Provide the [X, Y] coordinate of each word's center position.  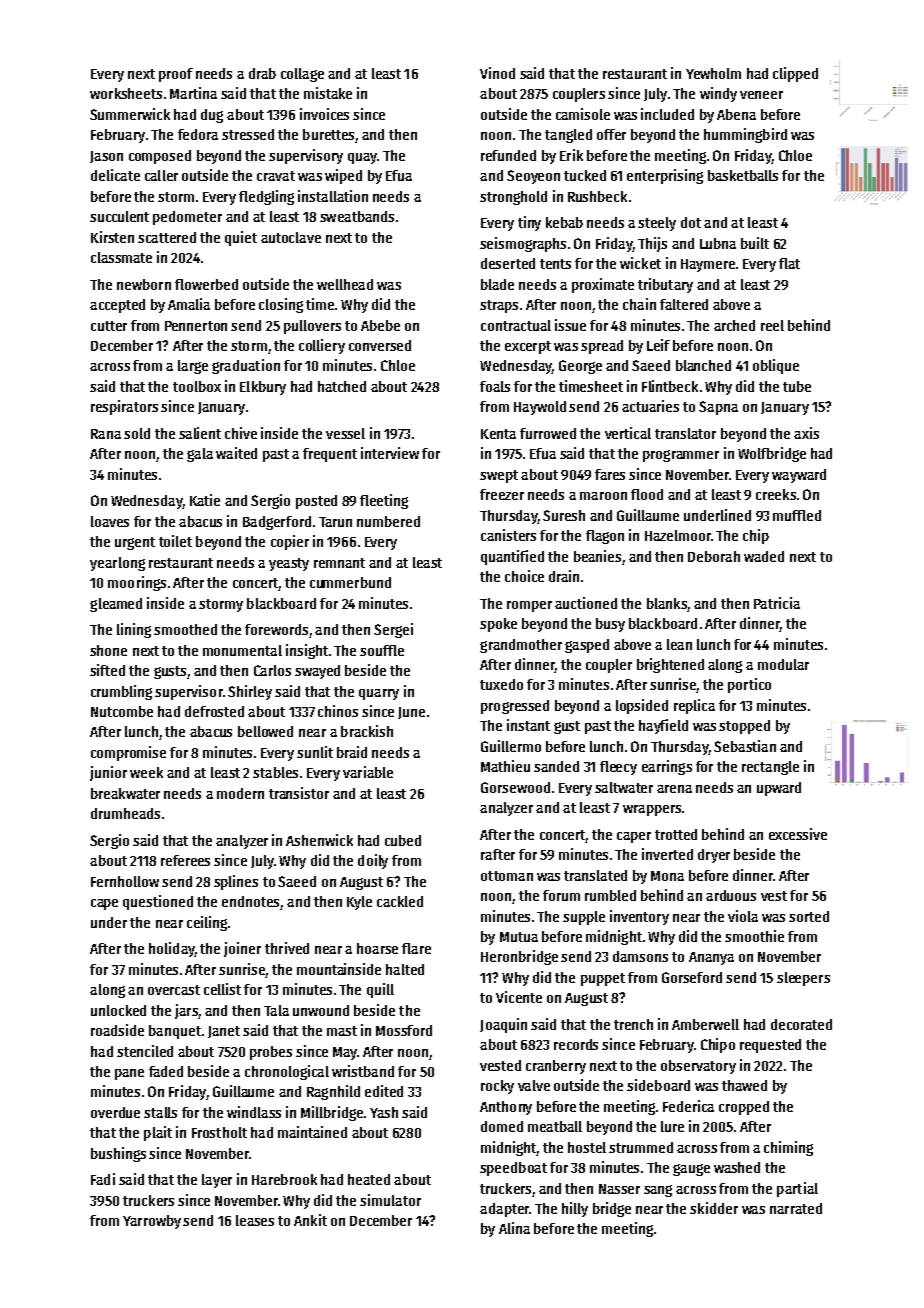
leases [255, 1220]
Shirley [250, 692]
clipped [795, 74]
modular [783, 664]
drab [262, 73]
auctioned [586, 603]
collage [302, 75]
